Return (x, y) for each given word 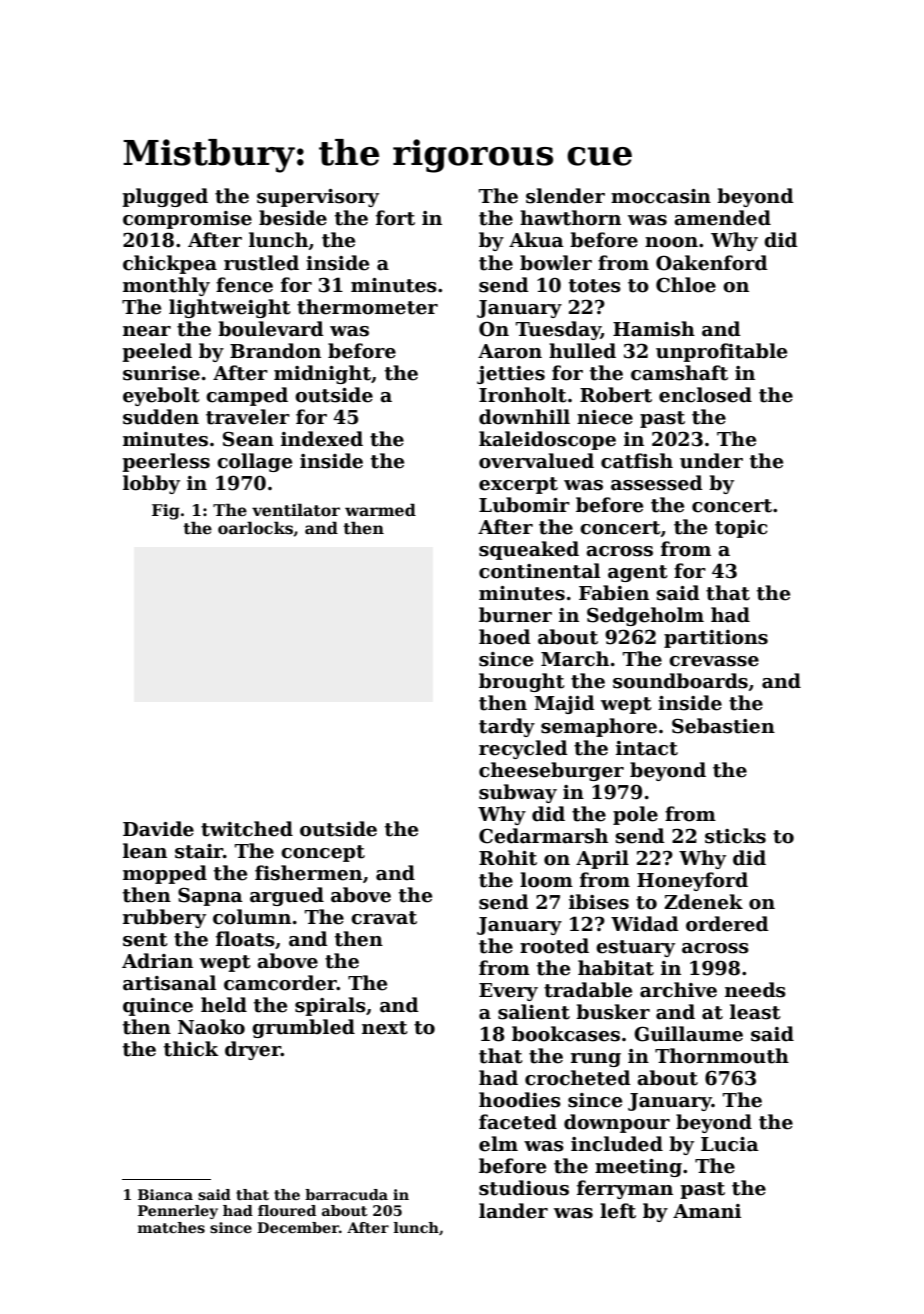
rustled (261, 263)
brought (521, 682)
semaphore (599, 727)
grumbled (303, 1028)
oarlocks (255, 528)
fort (395, 218)
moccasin (661, 196)
